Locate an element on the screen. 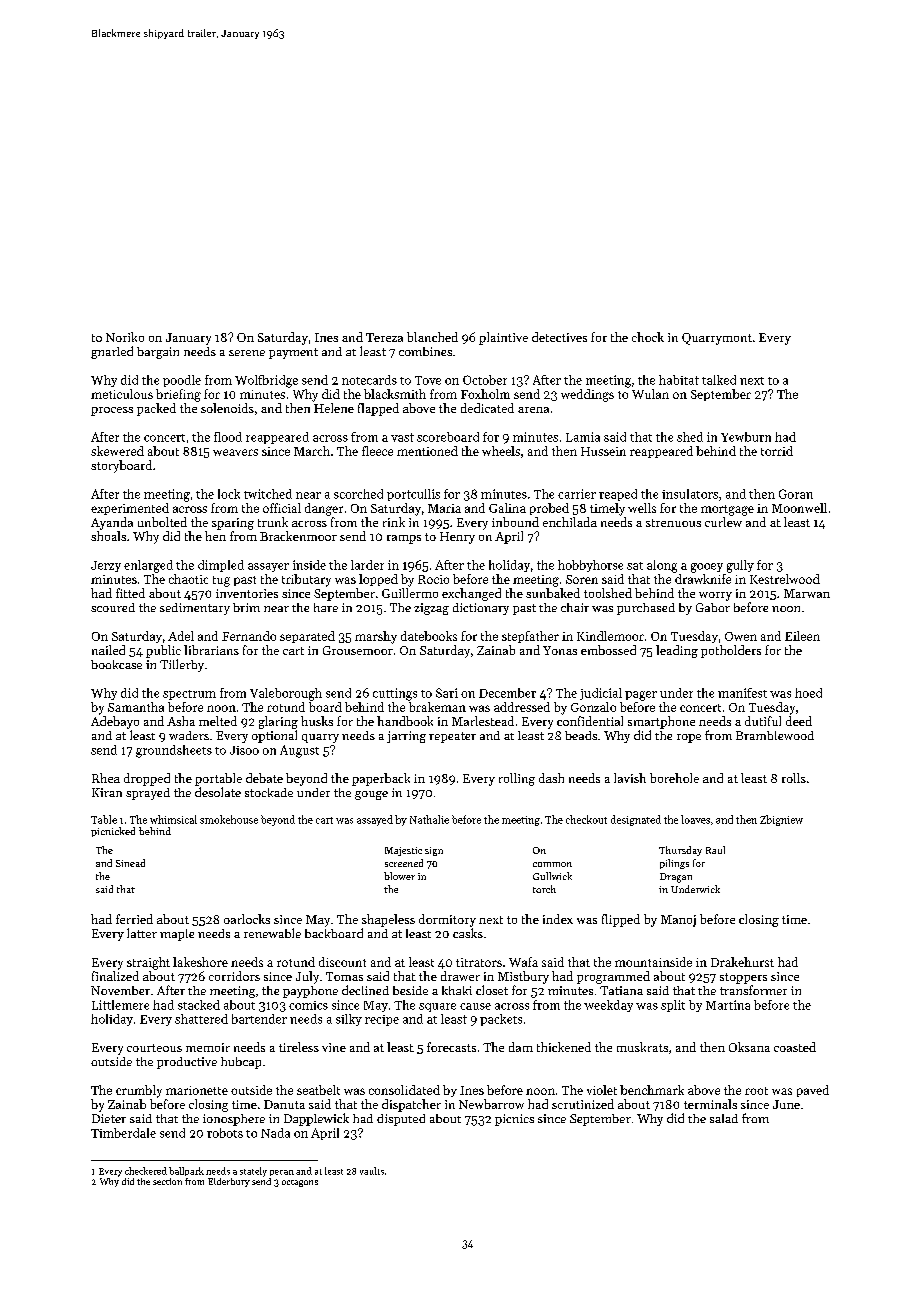  Rocio is located at coordinates (433, 579).
